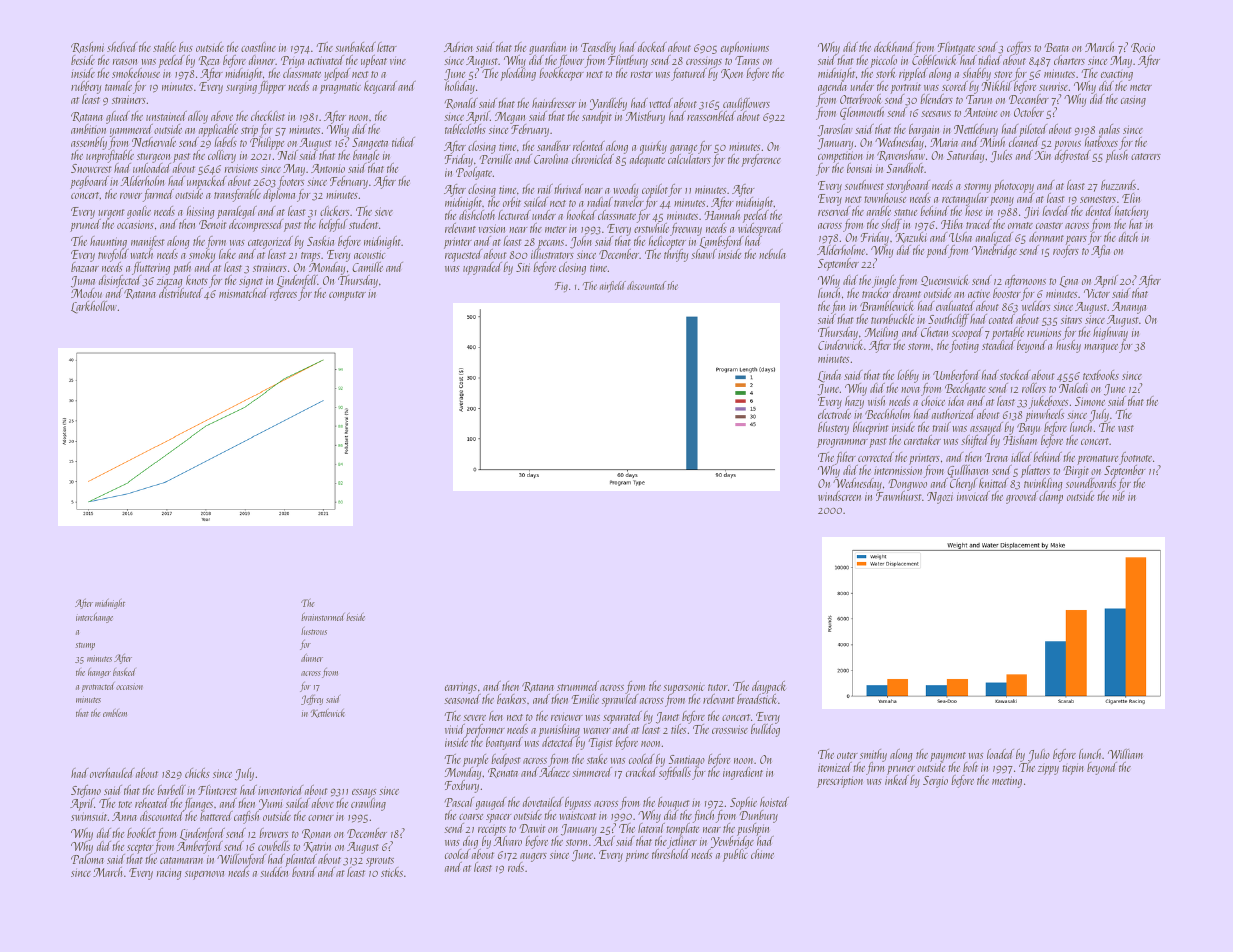 Image resolution: width=1233 pixels, height=952 pixels. I want to click on Sergio, so click(935, 782).
